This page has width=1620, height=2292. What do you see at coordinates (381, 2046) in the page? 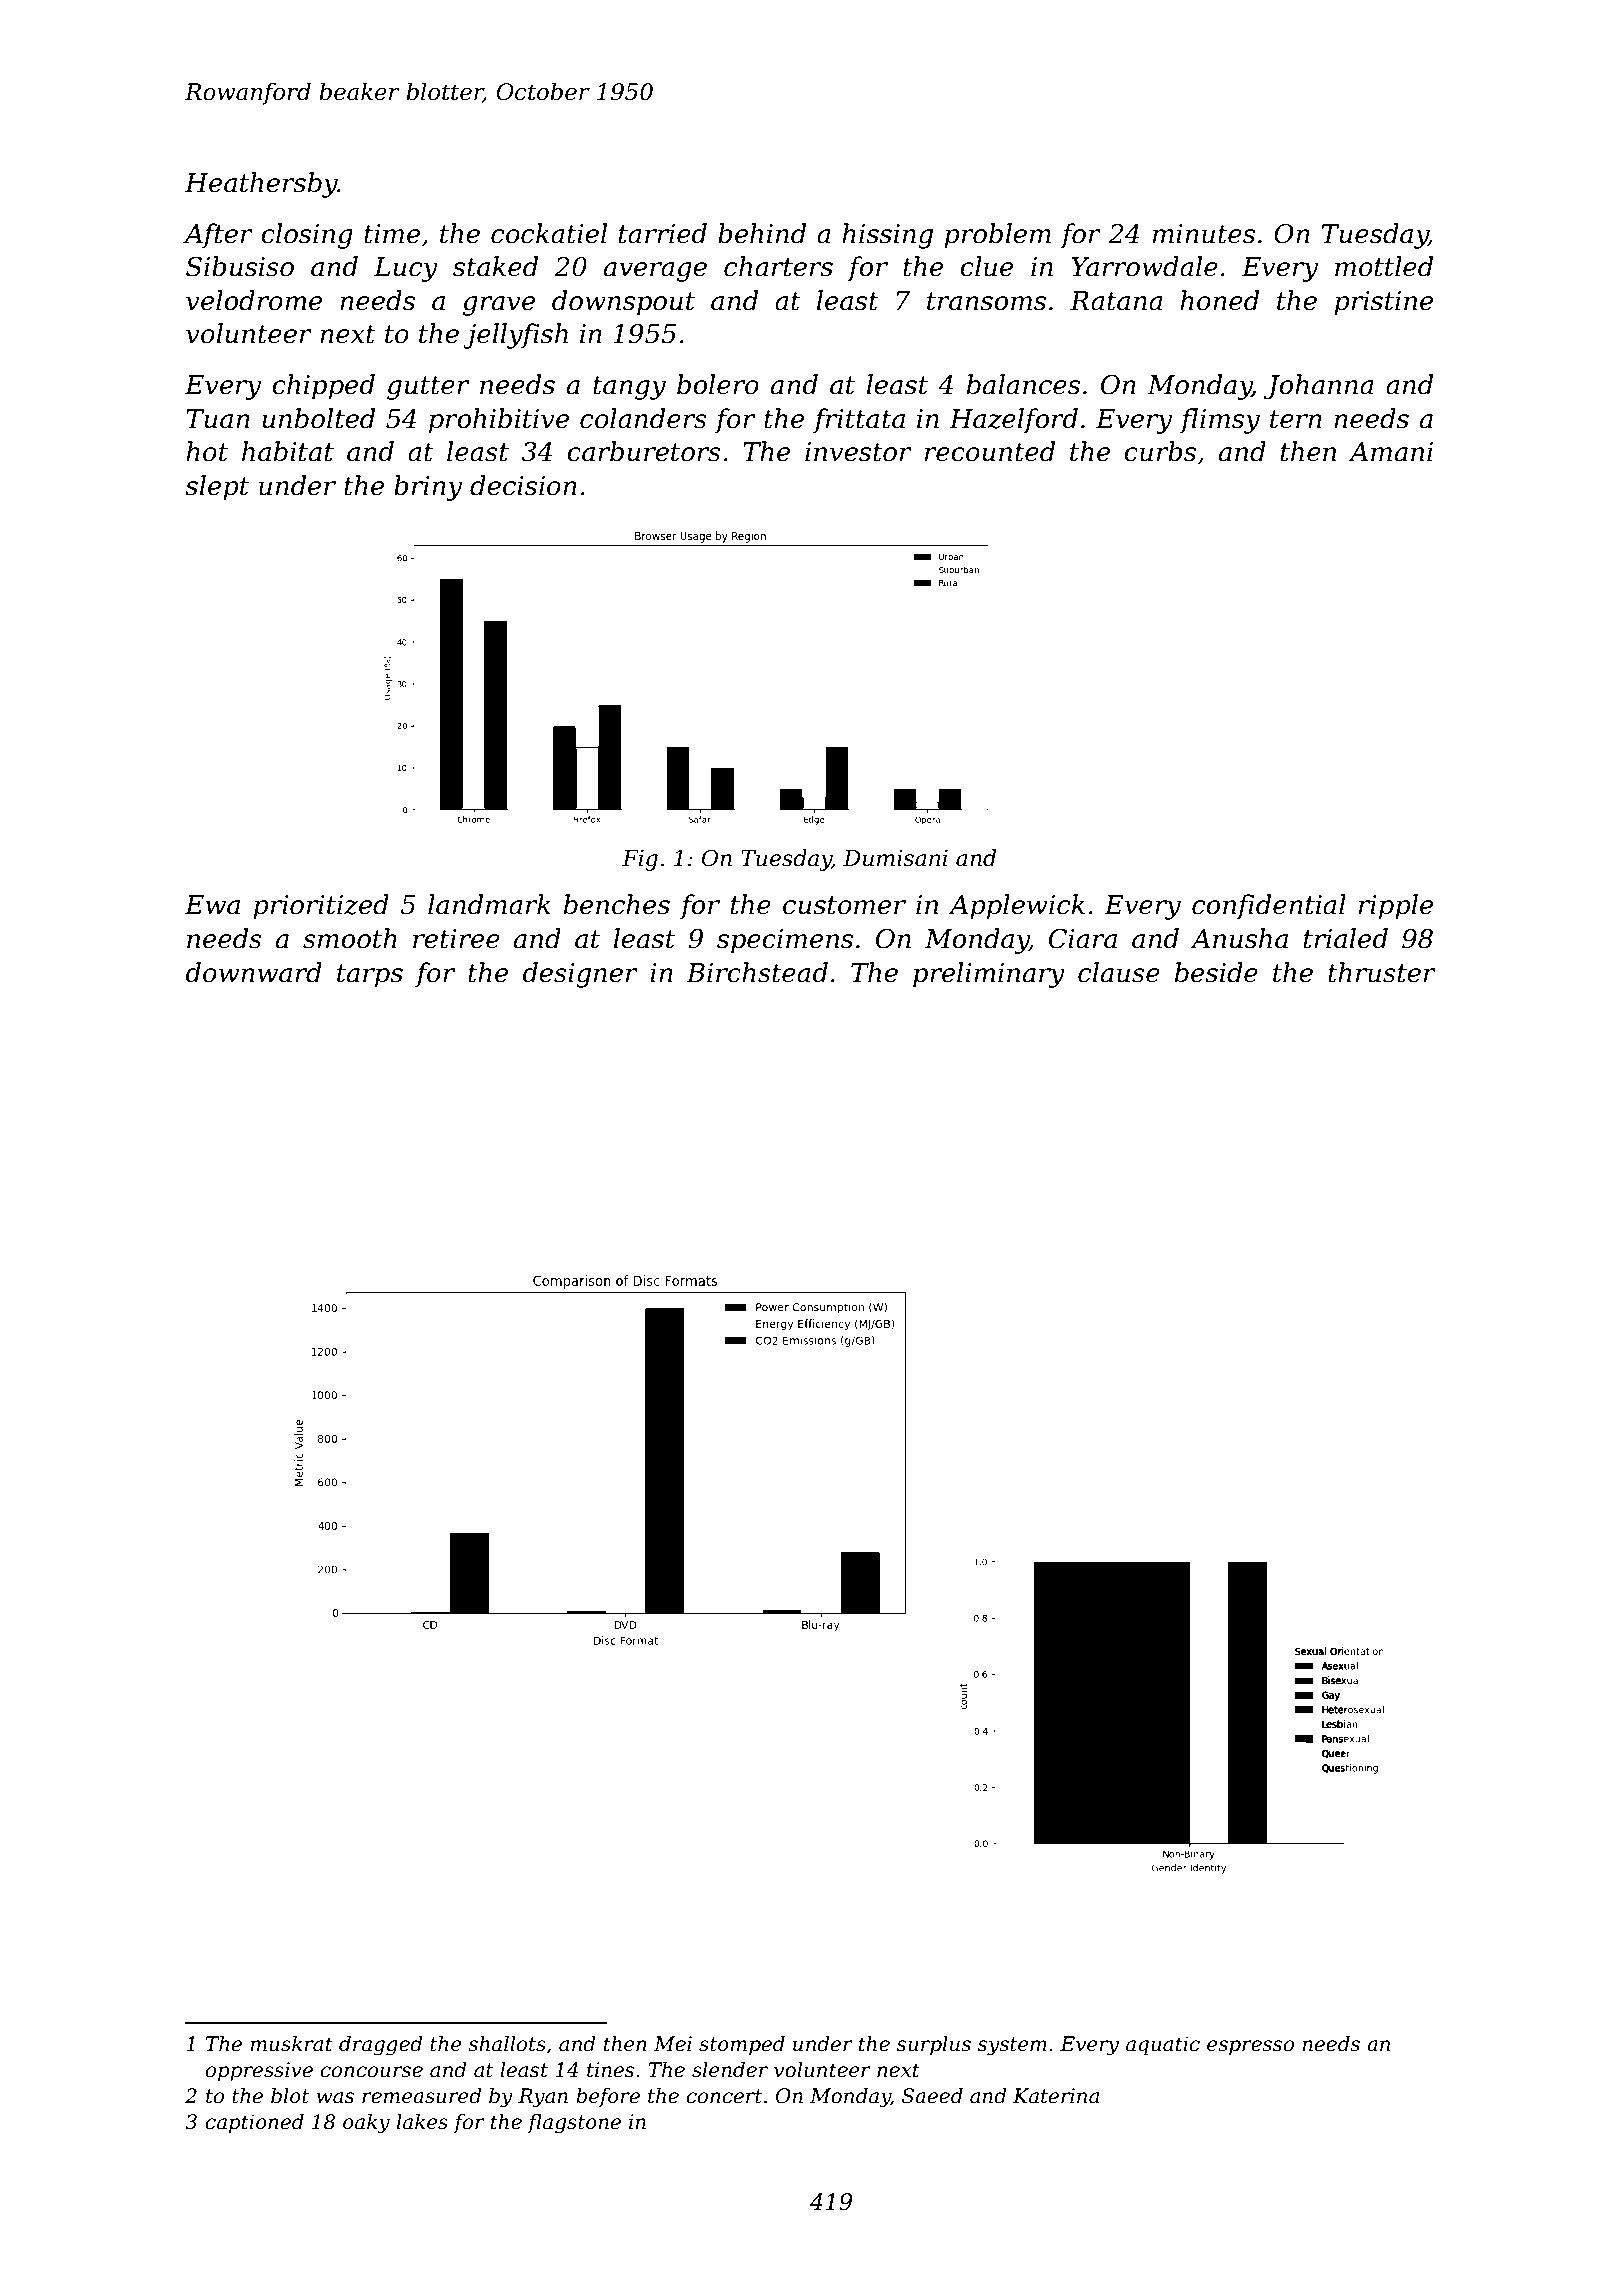
I see `dragged` at bounding box center [381, 2046].
